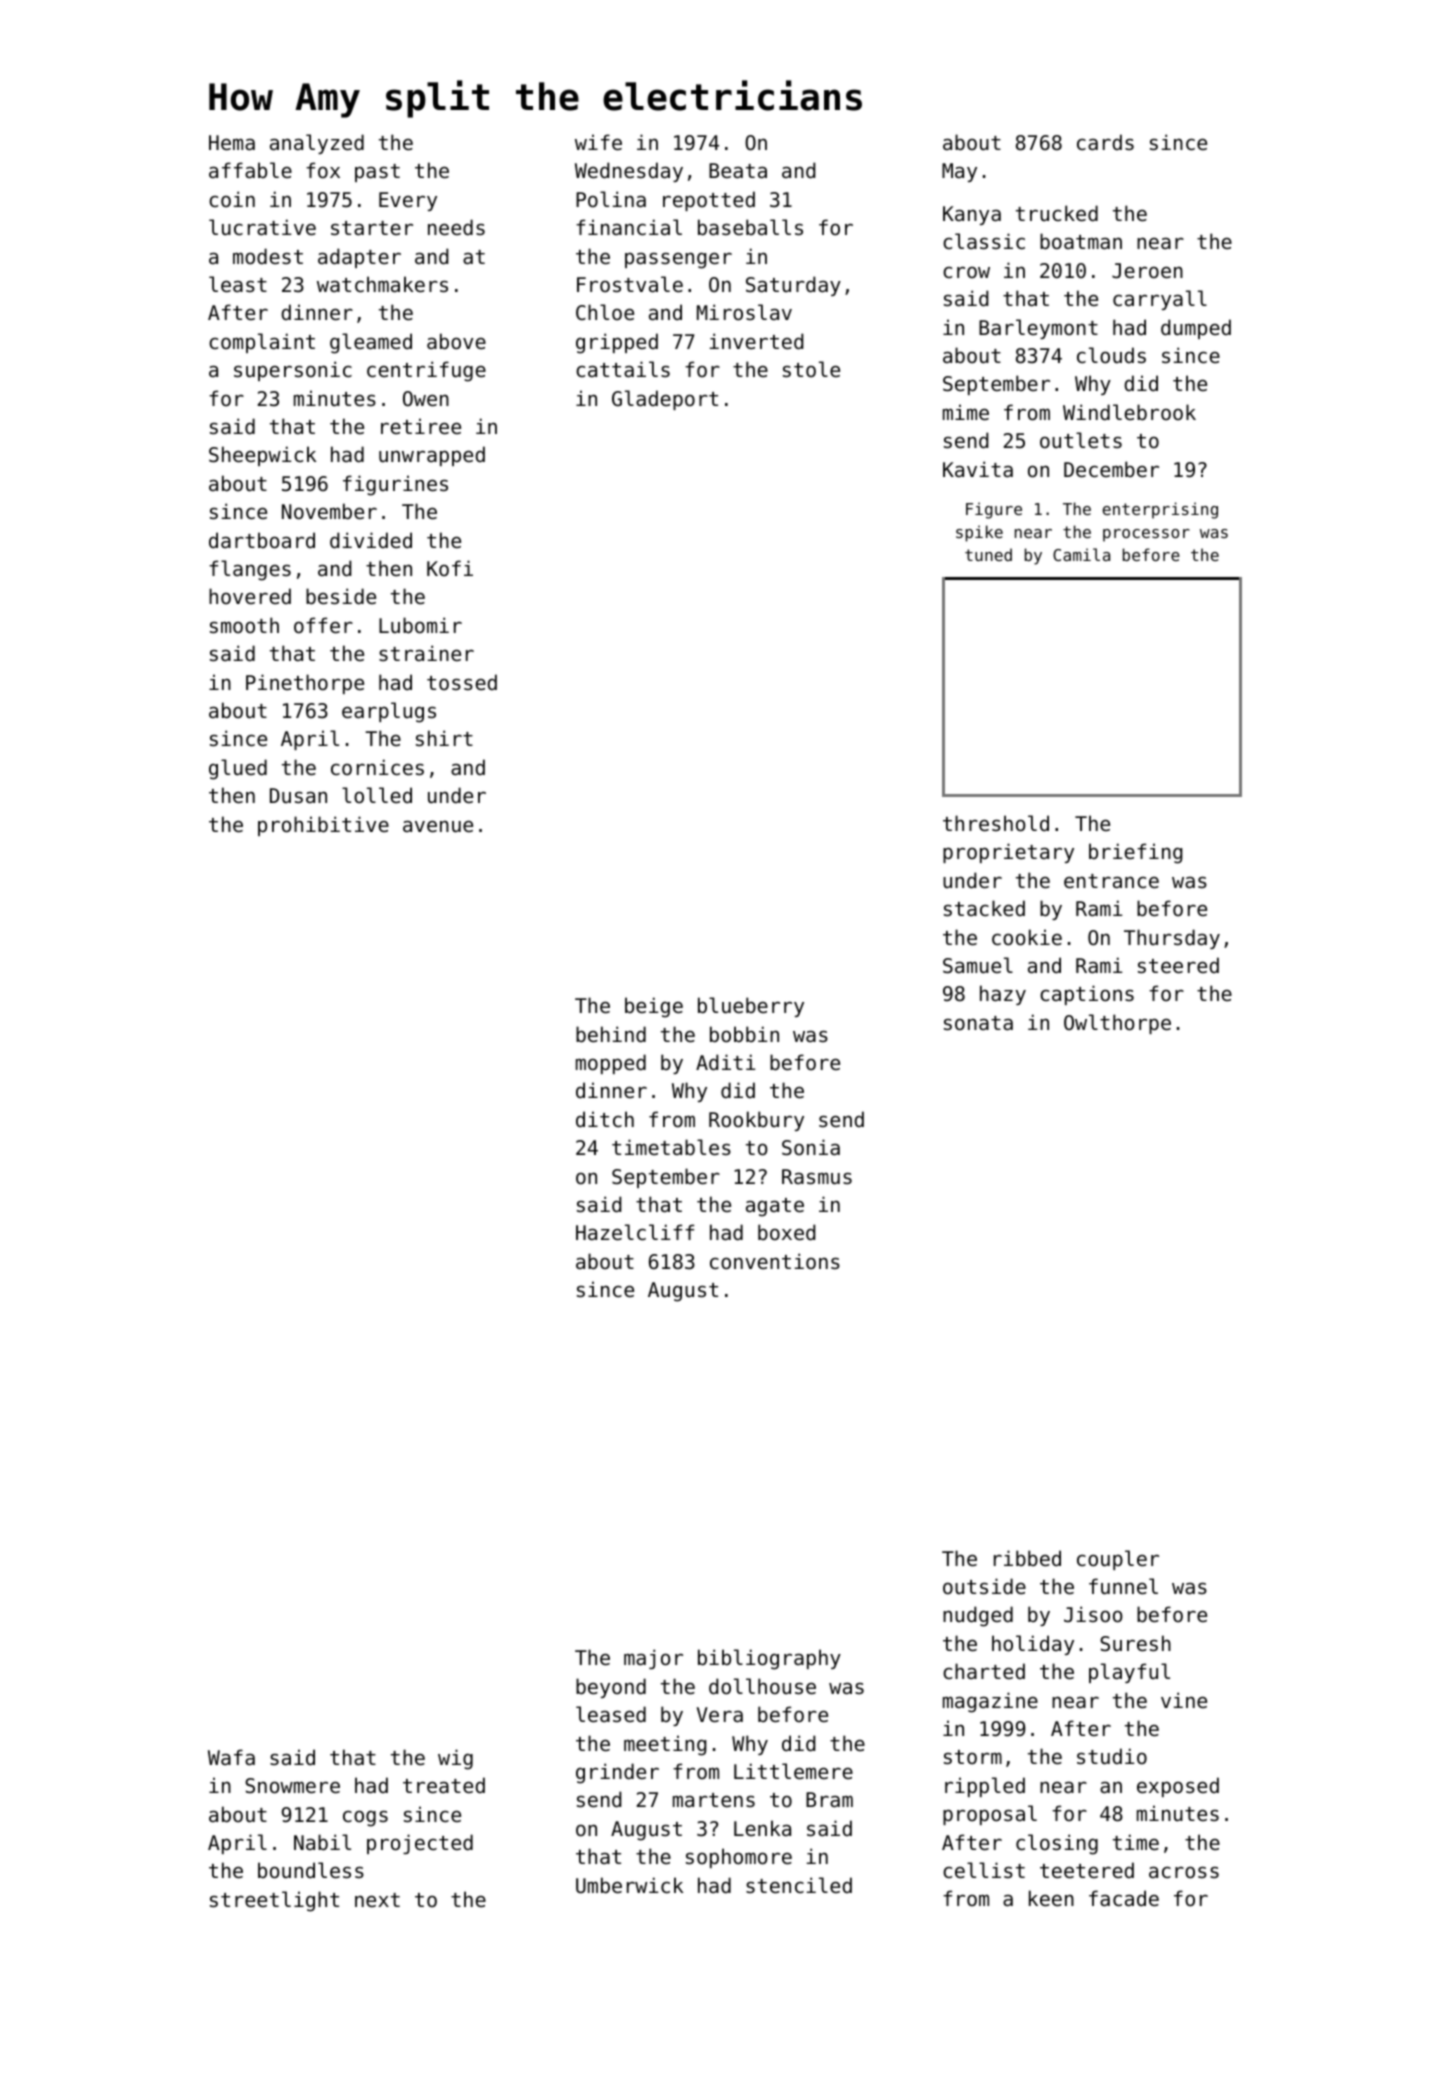 This image has width=1450, height=2100. I want to click on Wafa, so click(231, 1757).
